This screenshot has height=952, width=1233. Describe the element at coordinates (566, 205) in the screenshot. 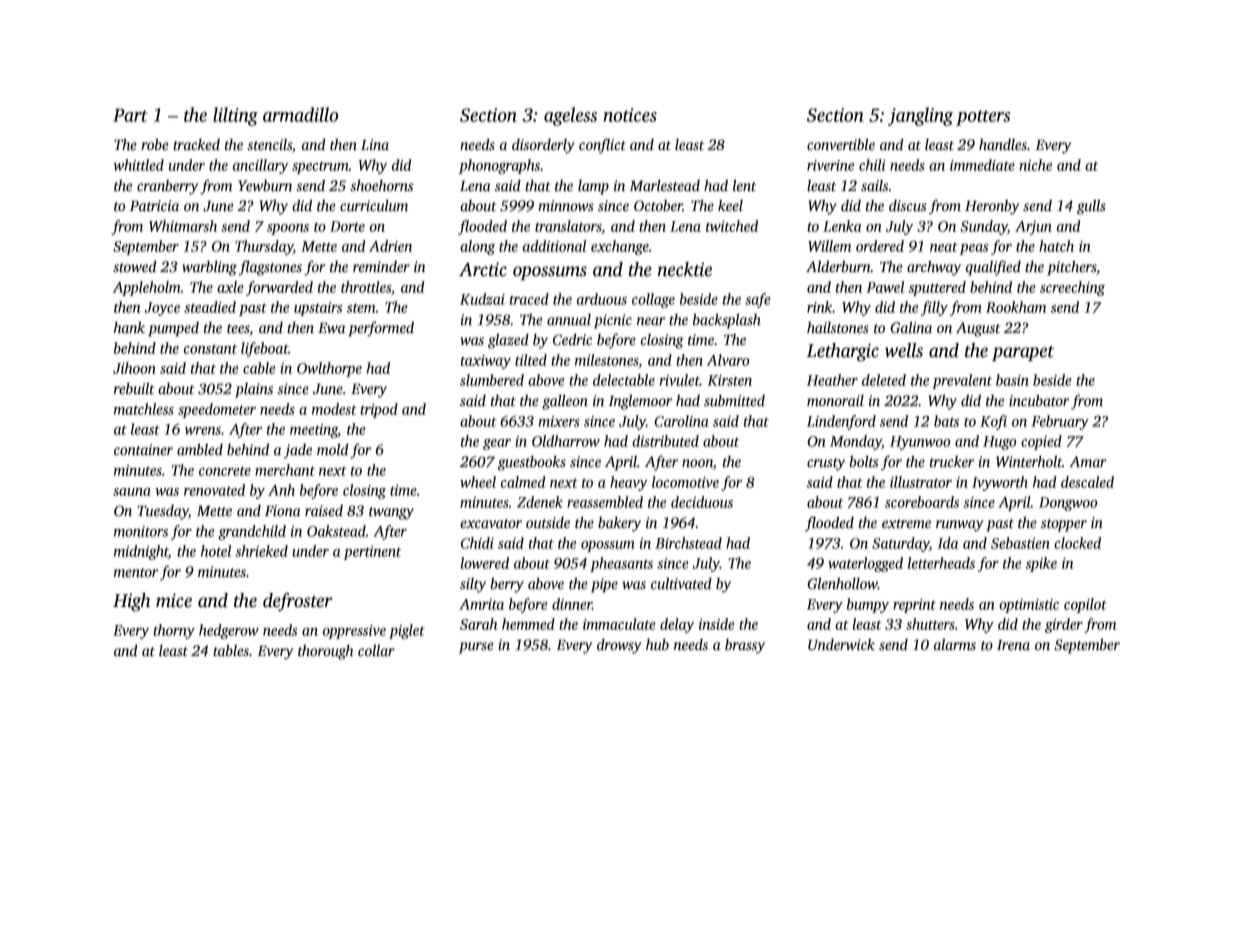

I see `minnows` at that location.
